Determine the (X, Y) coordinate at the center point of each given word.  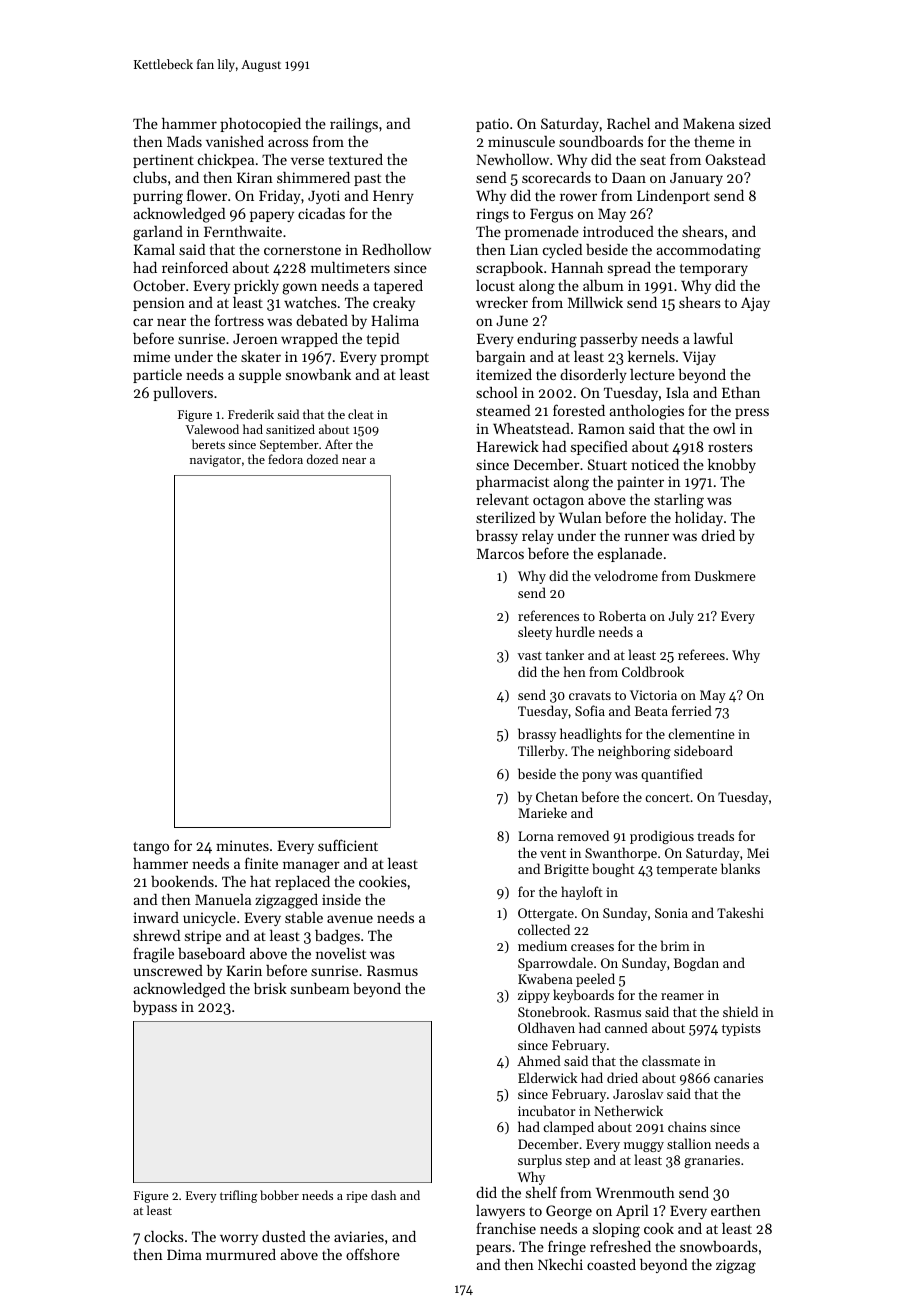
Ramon (601, 428)
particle (157, 376)
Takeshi (740, 912)
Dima (184, 1254)
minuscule (521, 141)
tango (151, 848)
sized (755, 123)
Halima (395, 320)
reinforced (195, 267)
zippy (534, 996)
